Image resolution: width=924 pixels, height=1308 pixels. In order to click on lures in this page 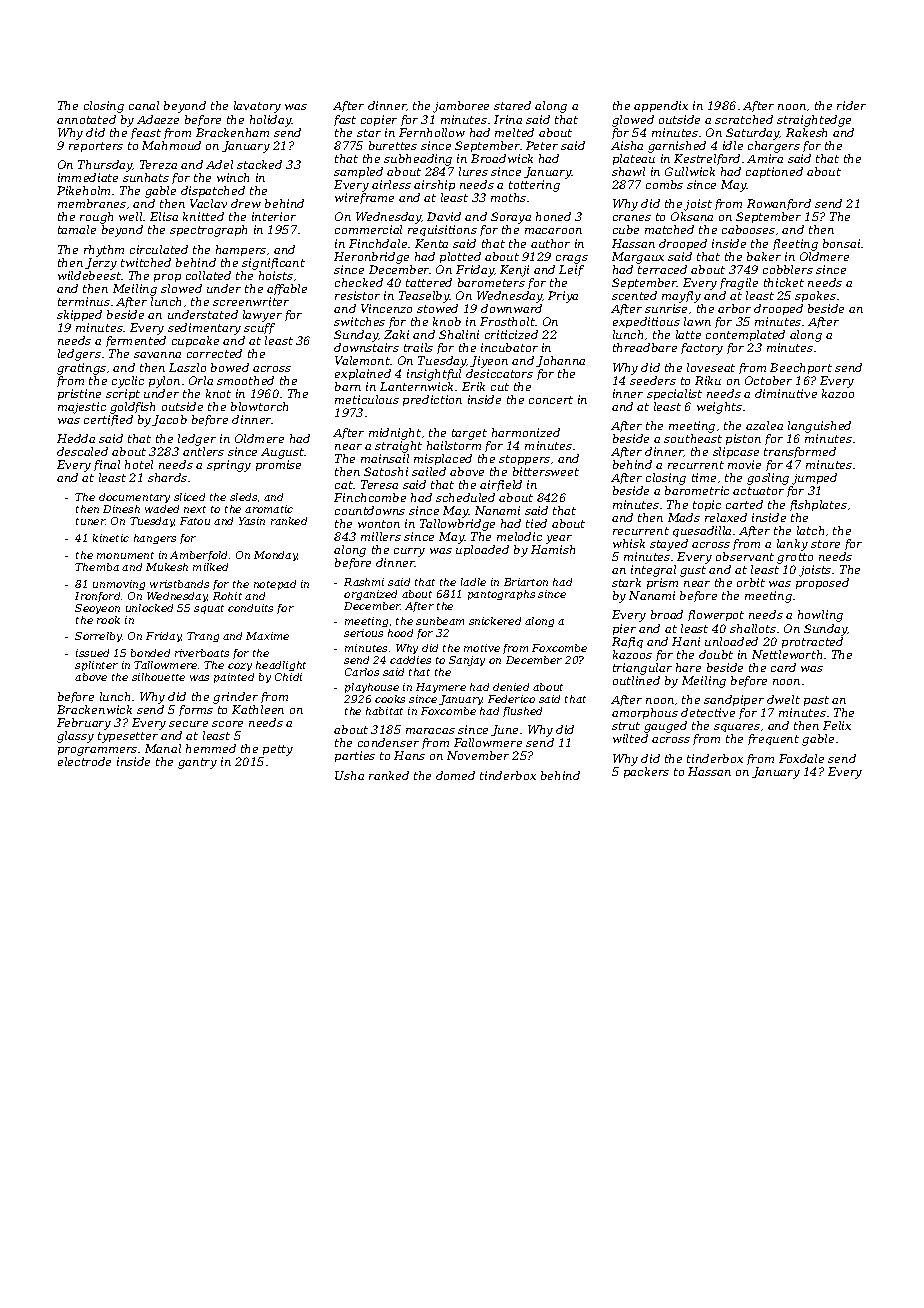, I will do `click(473, 171)`.
